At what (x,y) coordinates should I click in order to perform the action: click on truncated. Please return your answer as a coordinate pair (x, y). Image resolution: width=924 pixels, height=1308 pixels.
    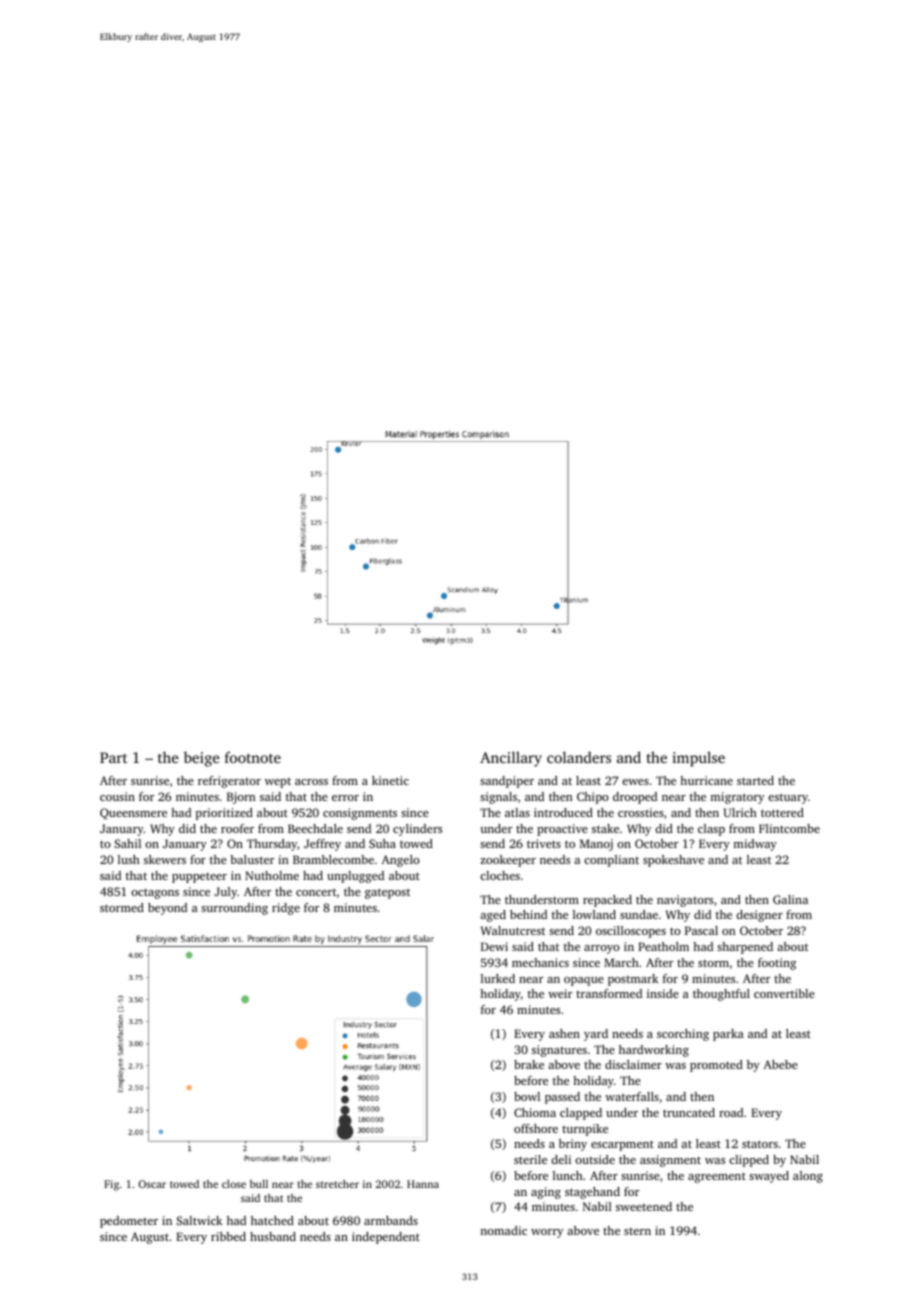
    Looking at the image, I should click on (689, 1112).
